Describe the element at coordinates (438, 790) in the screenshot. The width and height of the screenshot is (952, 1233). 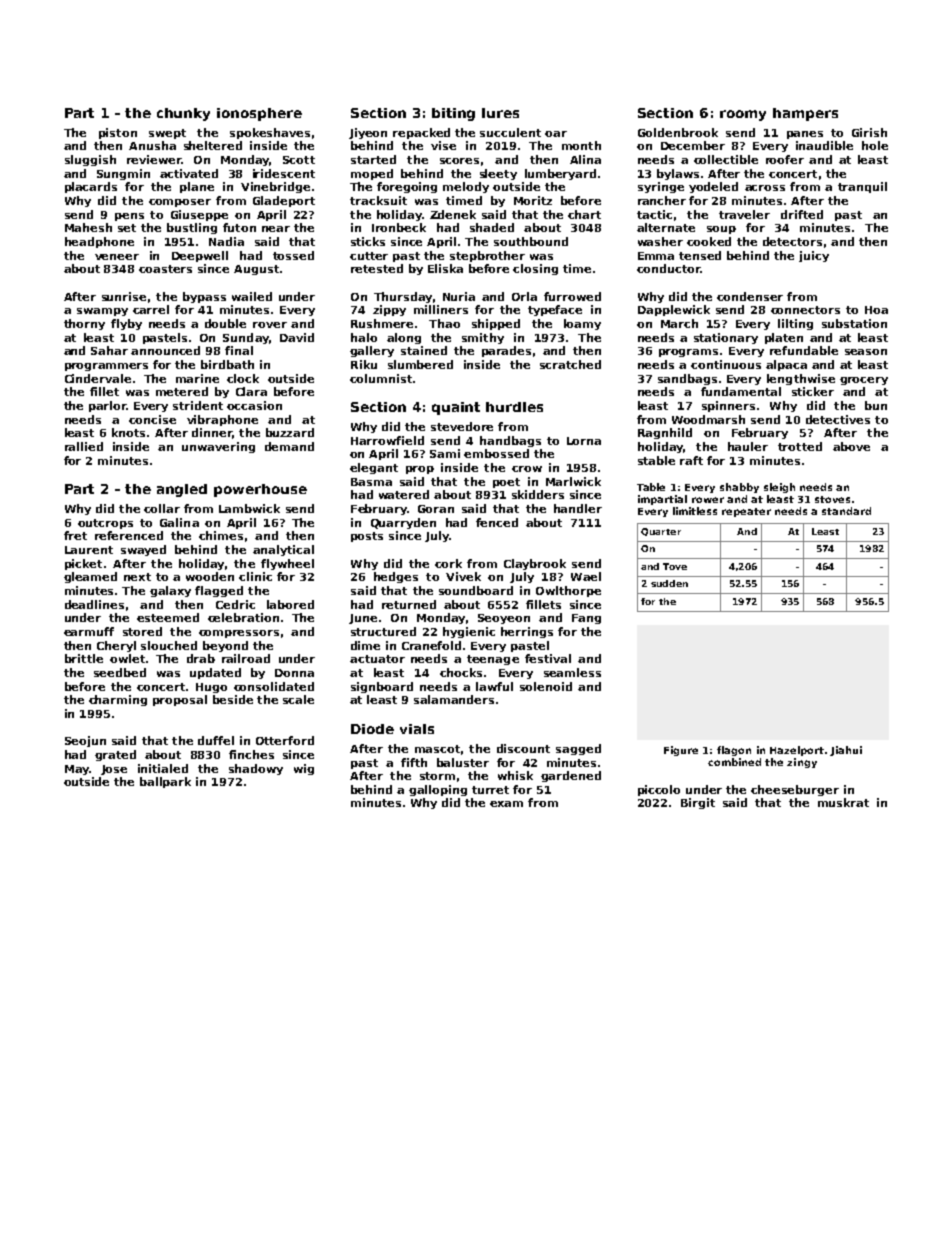
I see `galloping` at that location.
